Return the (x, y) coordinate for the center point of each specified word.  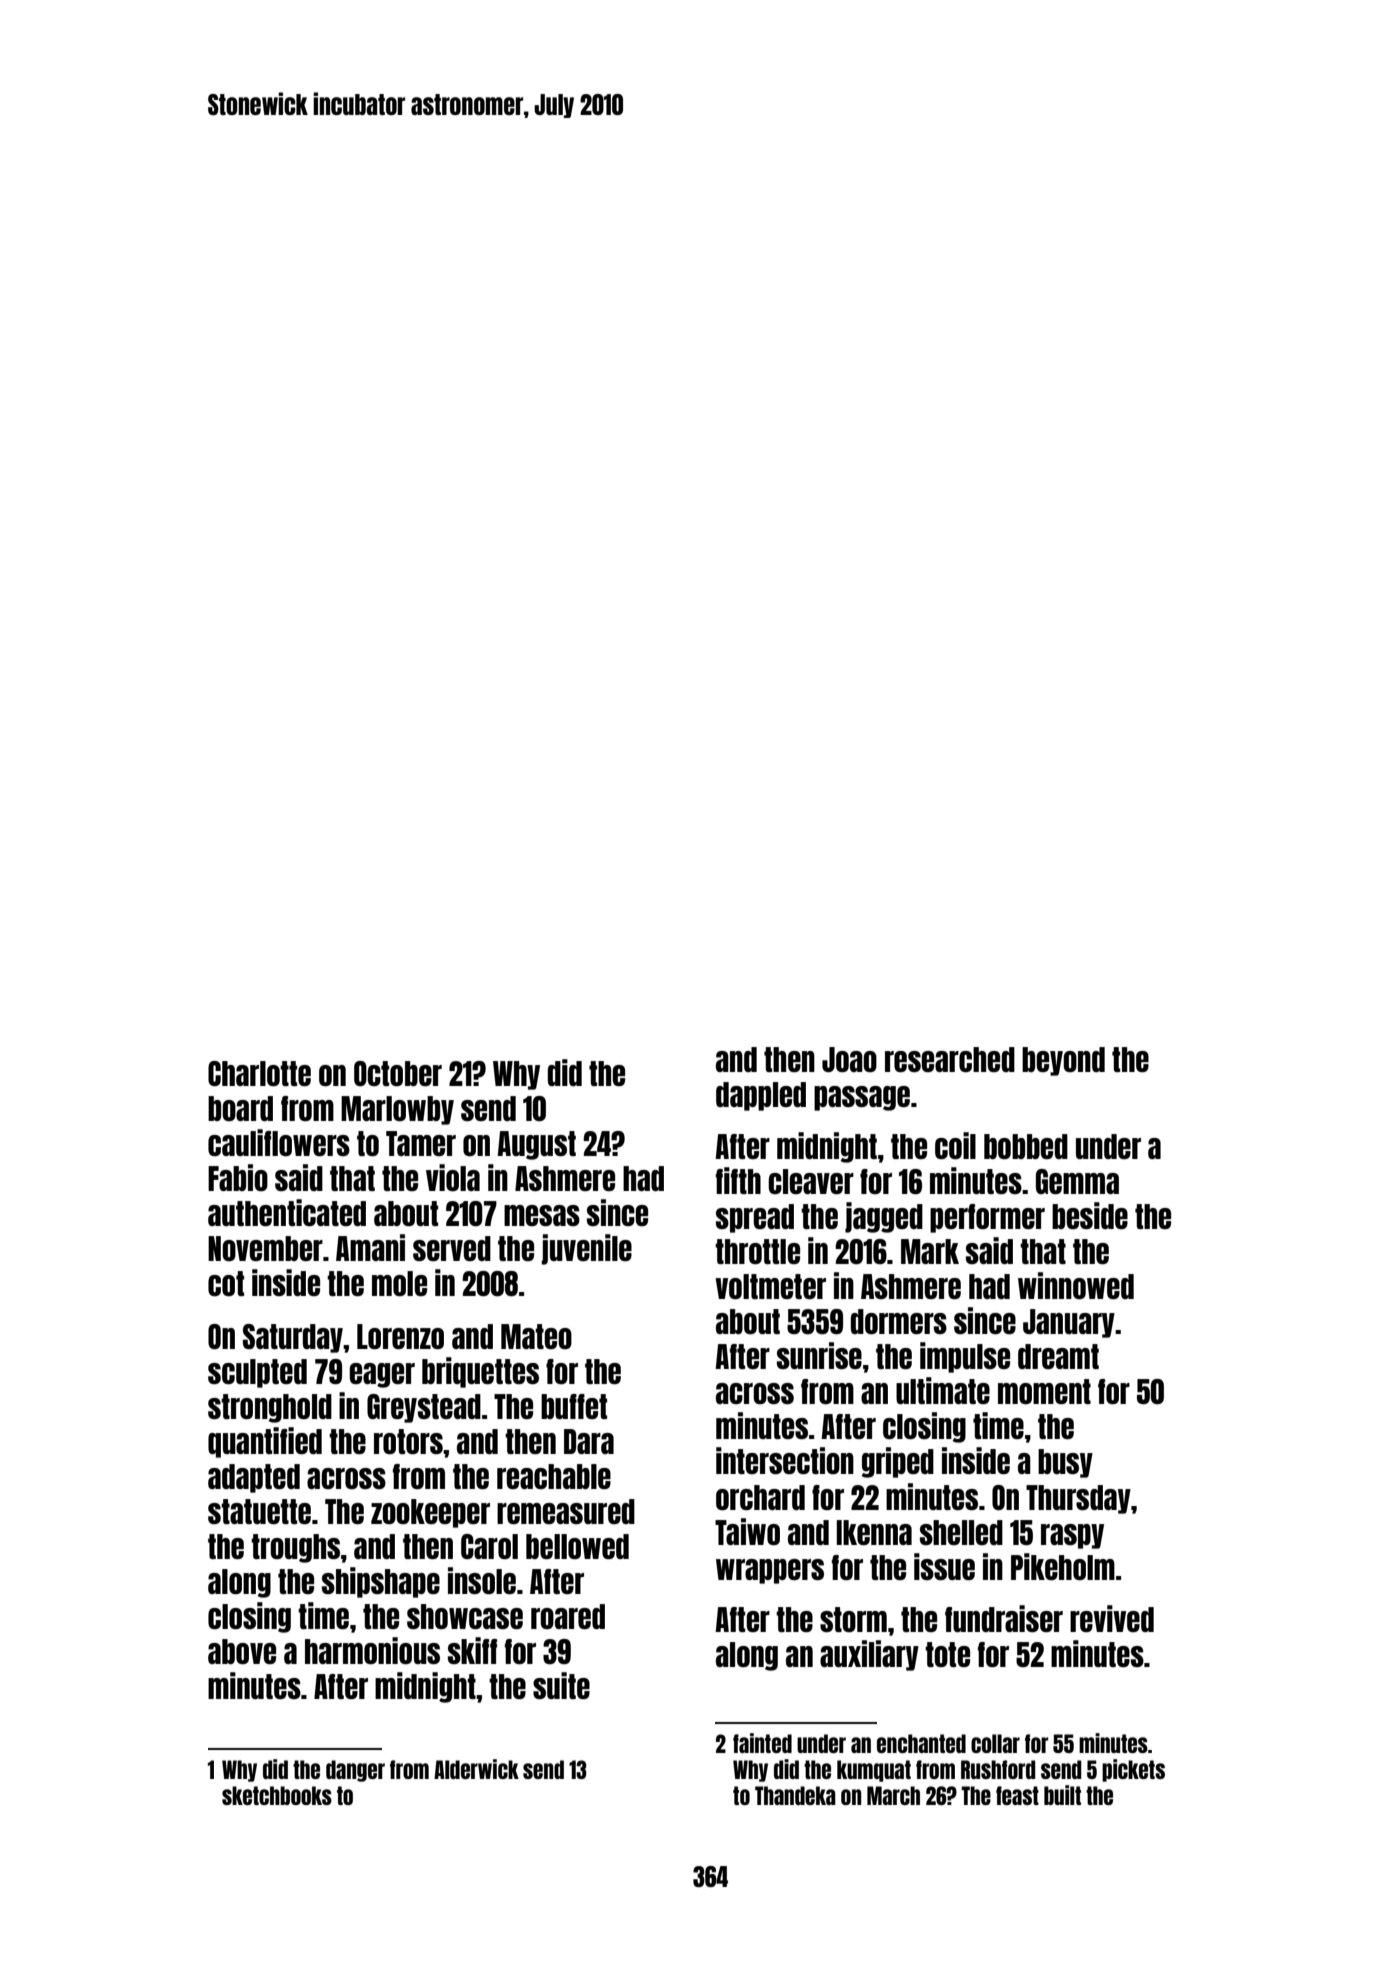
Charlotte (259, 1073)
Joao (849, 1059)
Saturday (293, 1338)
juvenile (586, 1249)
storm (853, 1619)
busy (1065, 1463)
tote (947, 1654)
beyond (1063, 1061)
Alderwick (476, 1769)
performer (987, 1218)
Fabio (238, 1177)
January (1069, 1323)
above (242, 1651)
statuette (259, 1511)
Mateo (536, 1336)
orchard (760, 1497)
